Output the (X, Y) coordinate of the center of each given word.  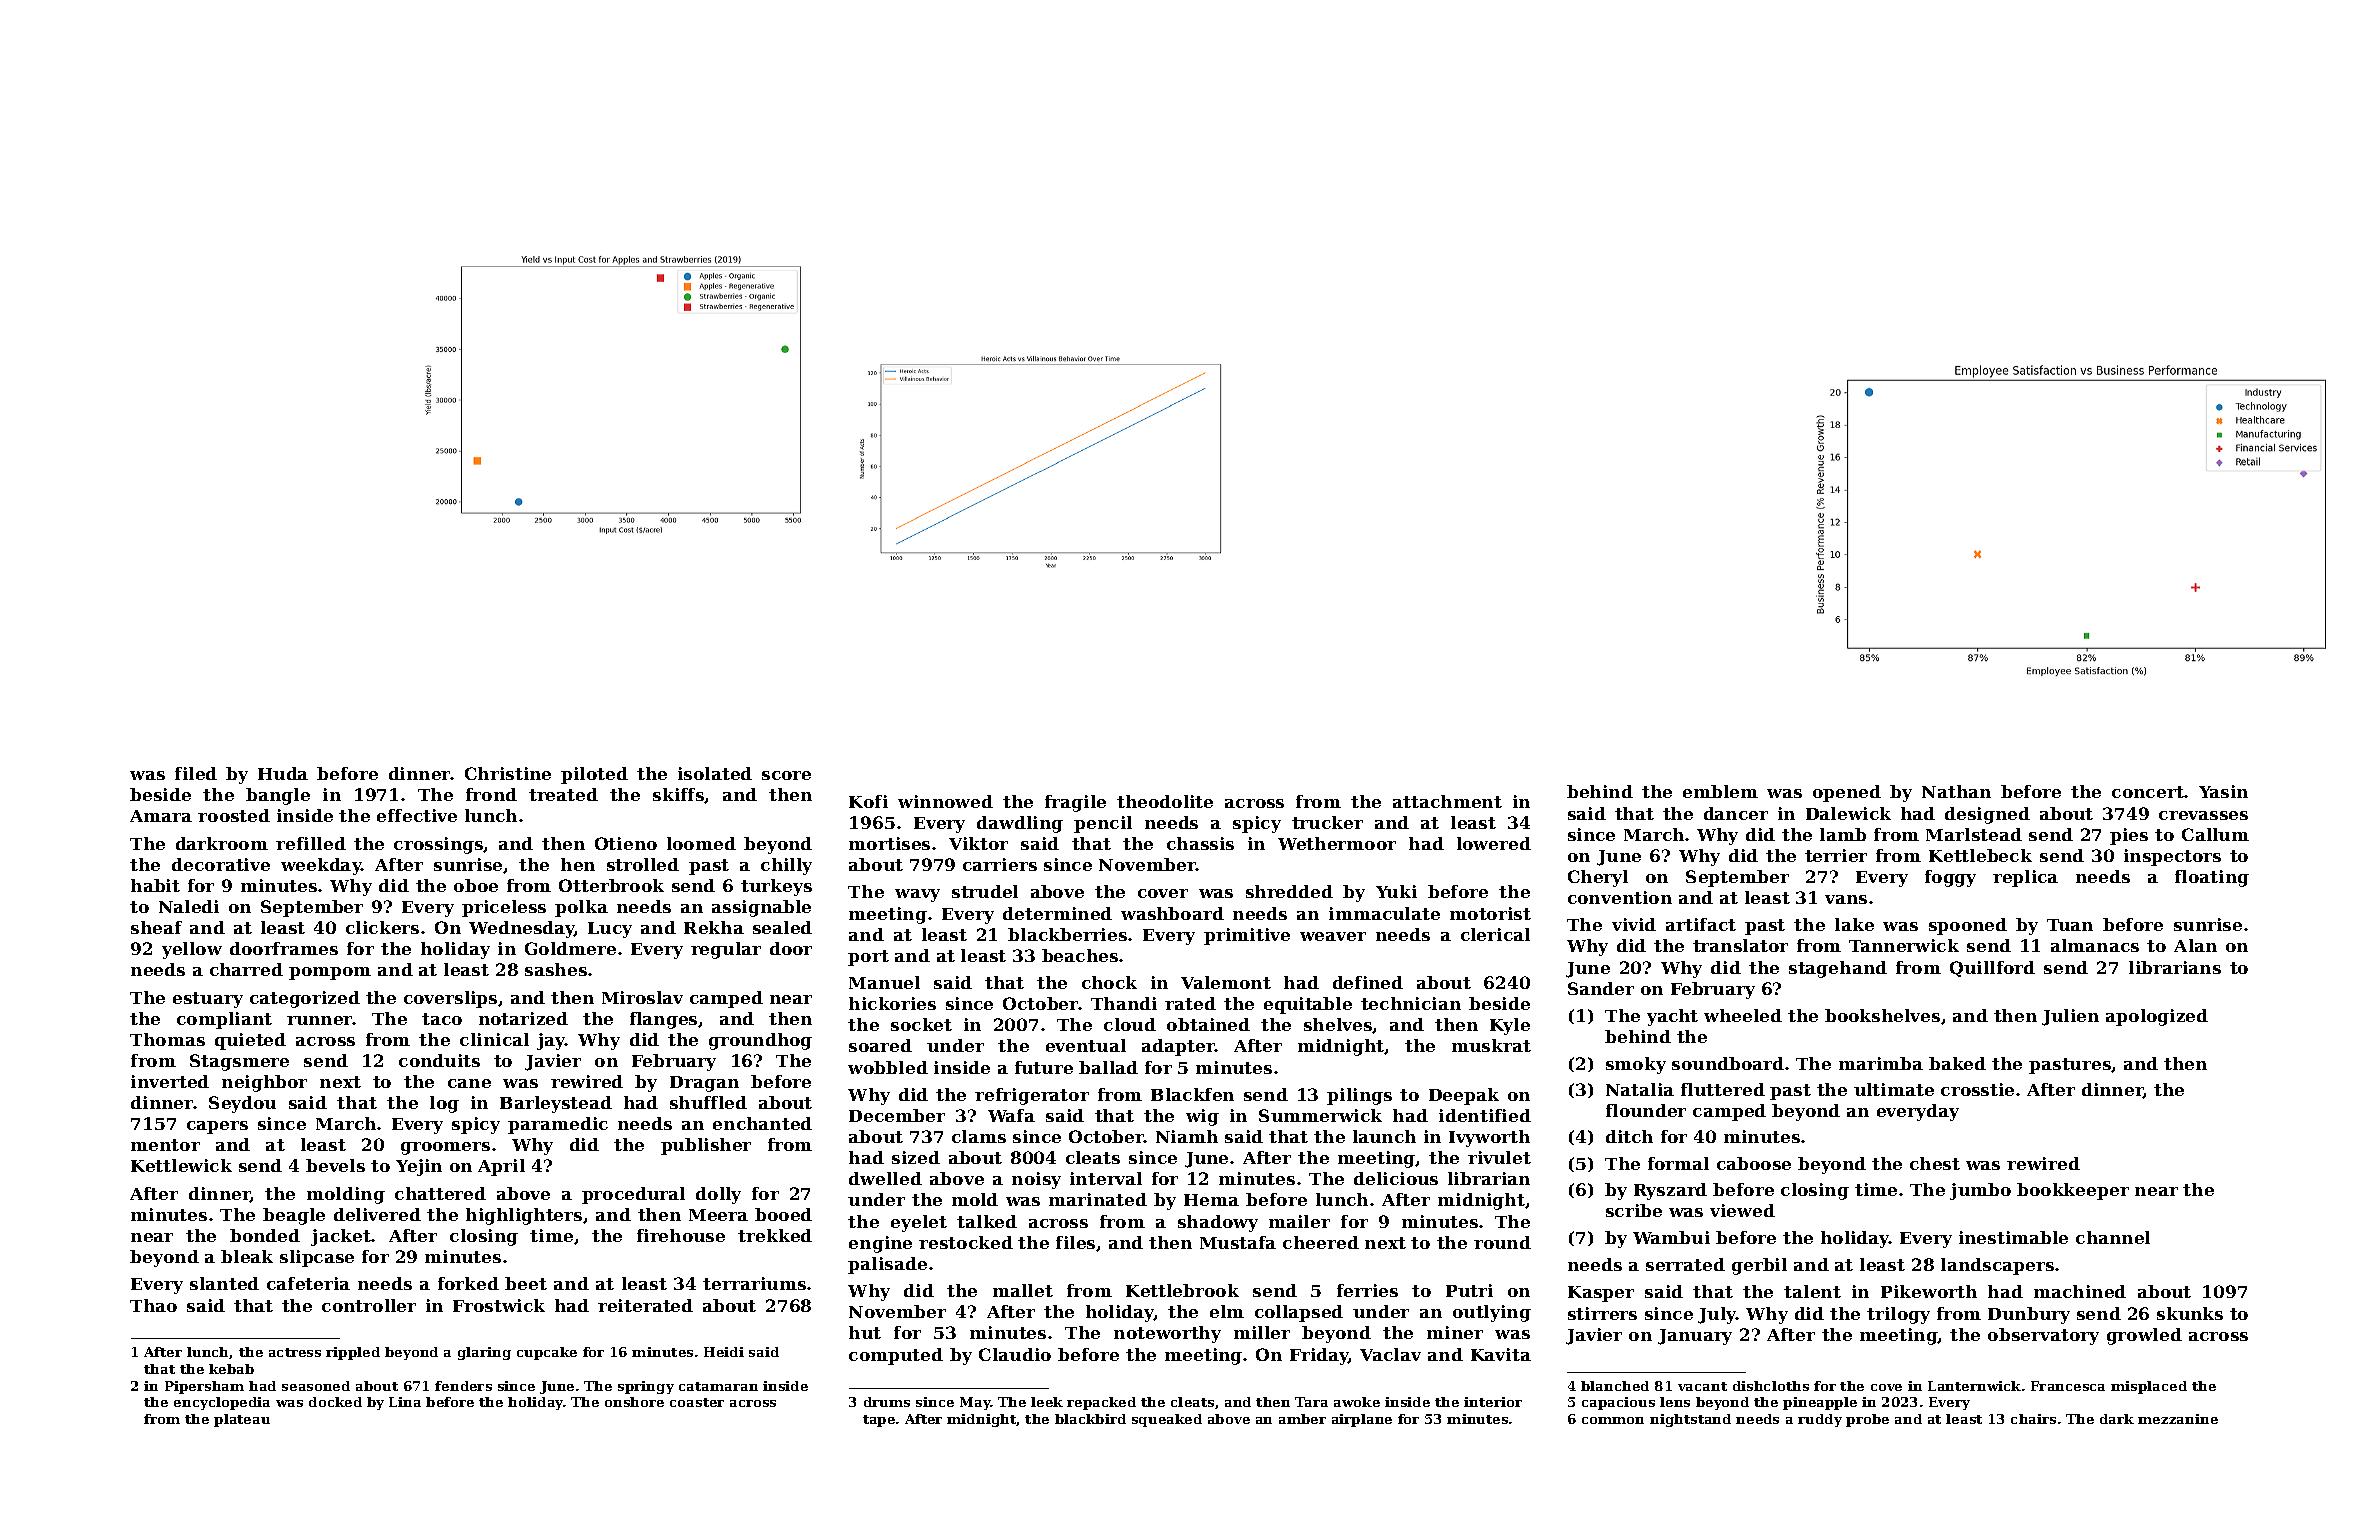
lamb (1843, 834)
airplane (1362, 1420)
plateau (242, 1420)
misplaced (2149, 1387)
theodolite (1165, 801)
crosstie (1977, 1089)
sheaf (156, 927)
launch (1384, 1136)
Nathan (1956, 791)
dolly (718, 1195)
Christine (508, 773)
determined (1057, 913)
